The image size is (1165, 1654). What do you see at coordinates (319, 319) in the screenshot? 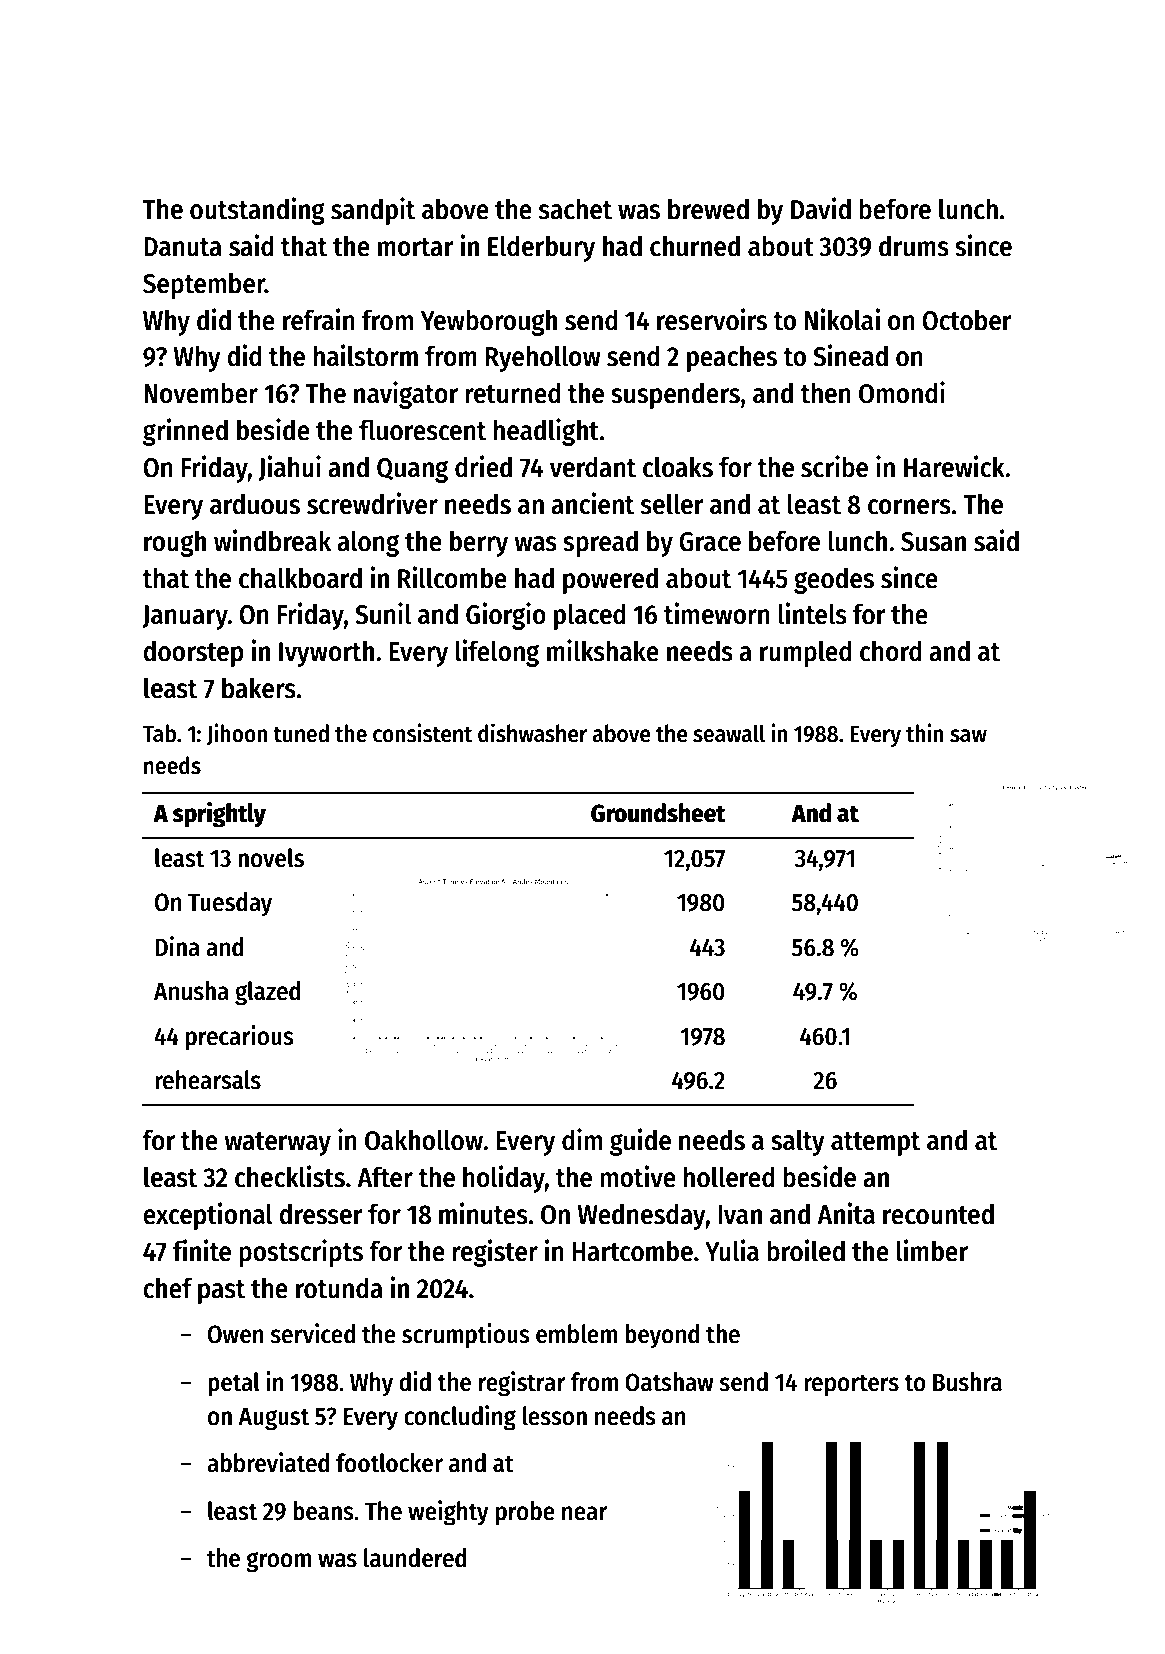
I see `refrain` at bounding box center [319, 319].
